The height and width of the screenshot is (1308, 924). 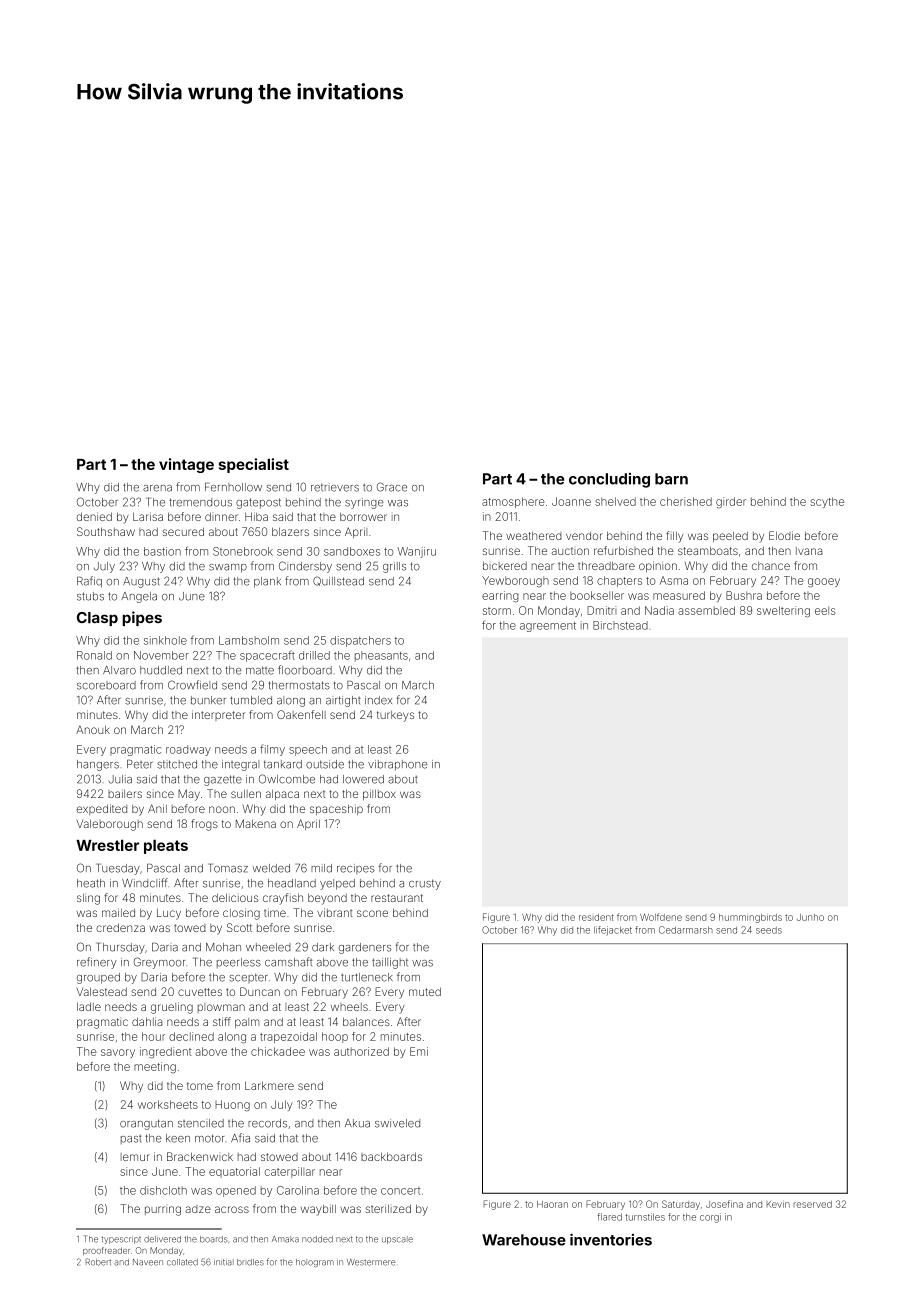 I want to click on scythe, so click(x=827, y=502).
